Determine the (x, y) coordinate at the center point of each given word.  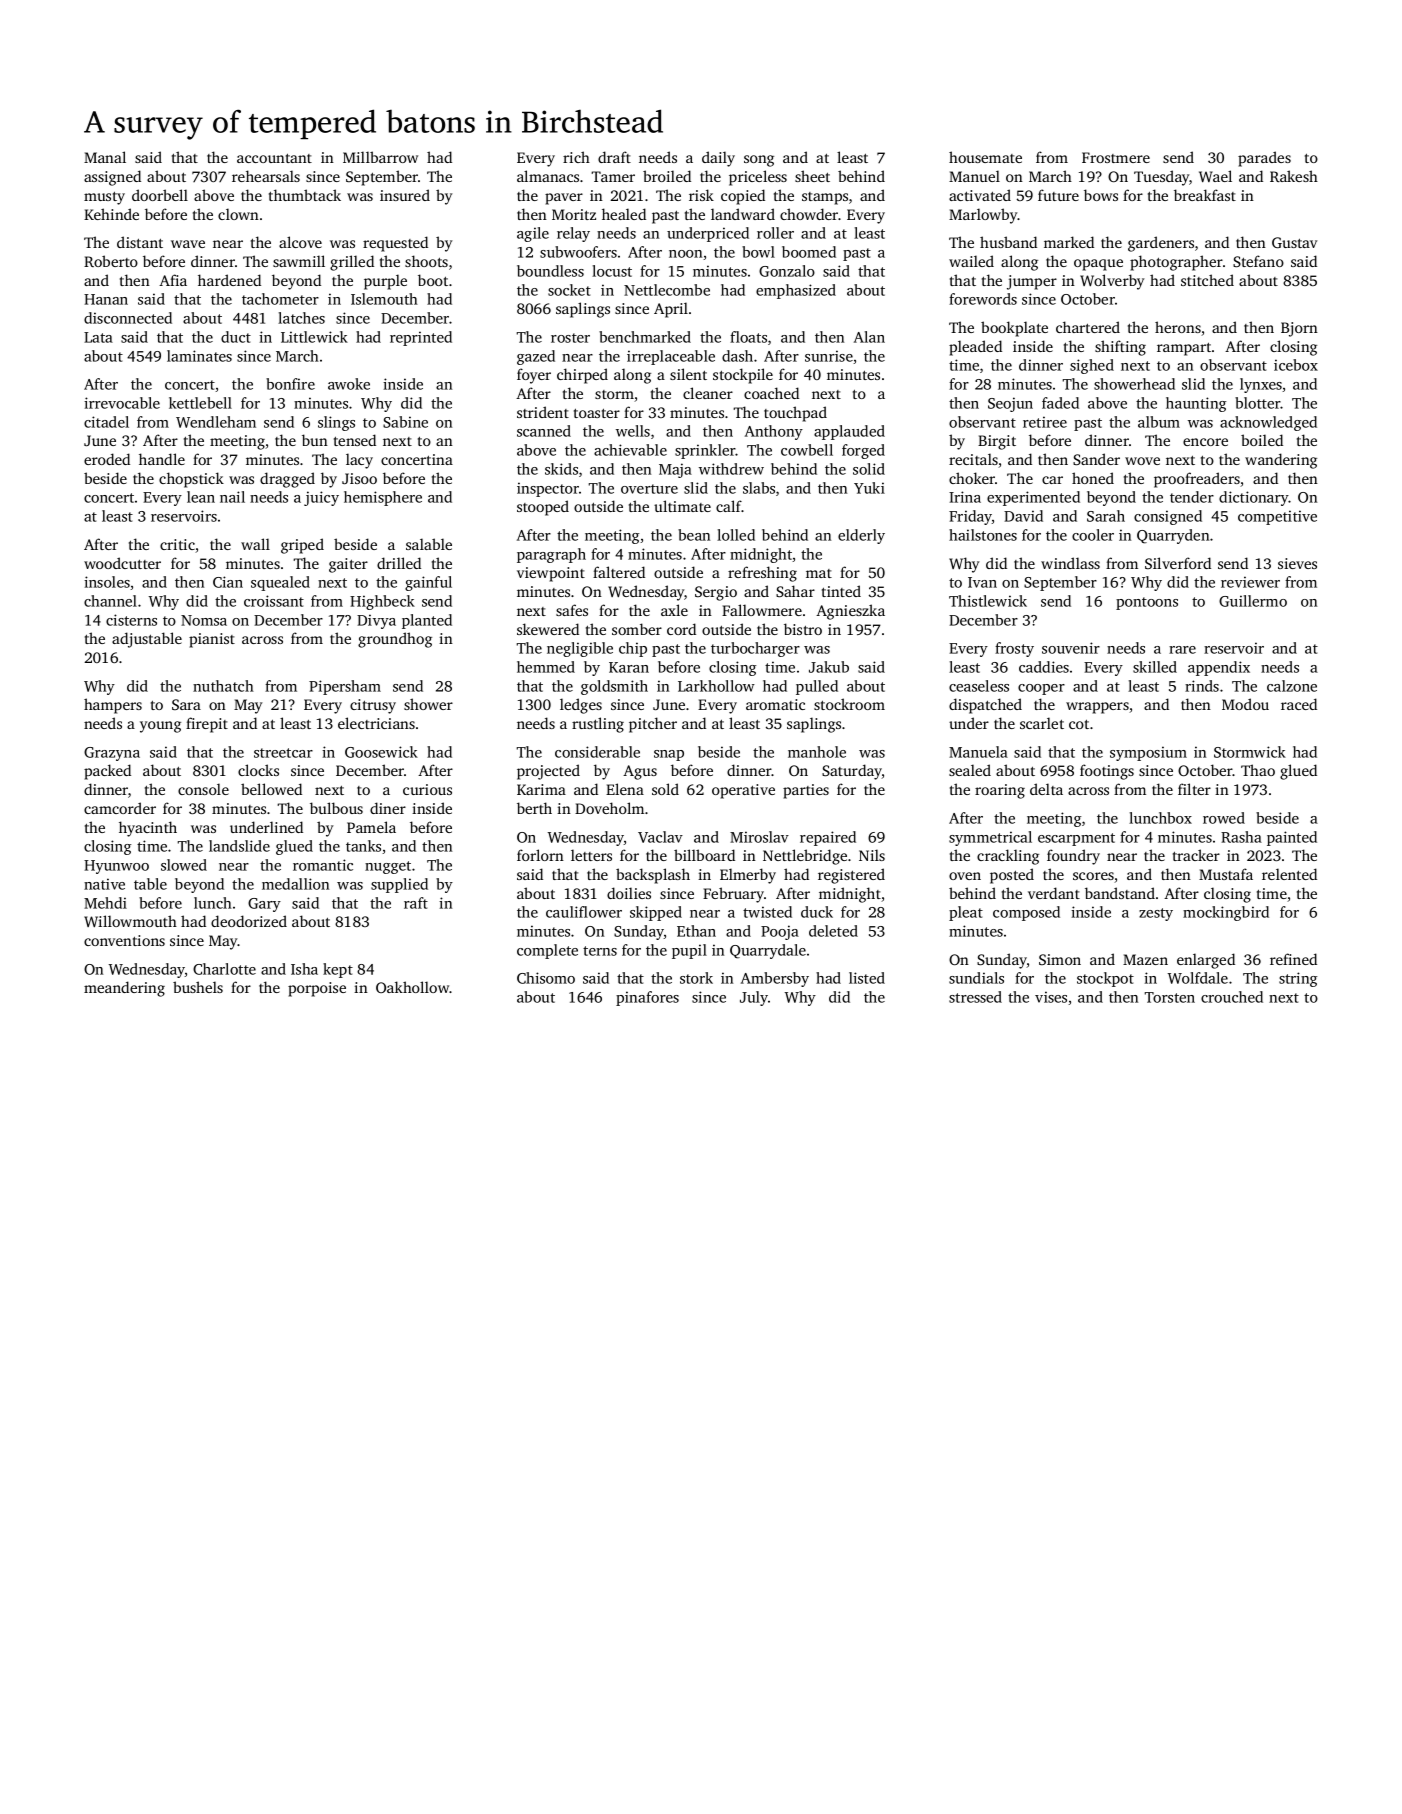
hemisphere (383, 498)
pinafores (647, 998)
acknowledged (1268, 423)
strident (543, 412)
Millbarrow (380, 157)
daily (718, 159)
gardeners (1161, 244)
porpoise (317, 989)
